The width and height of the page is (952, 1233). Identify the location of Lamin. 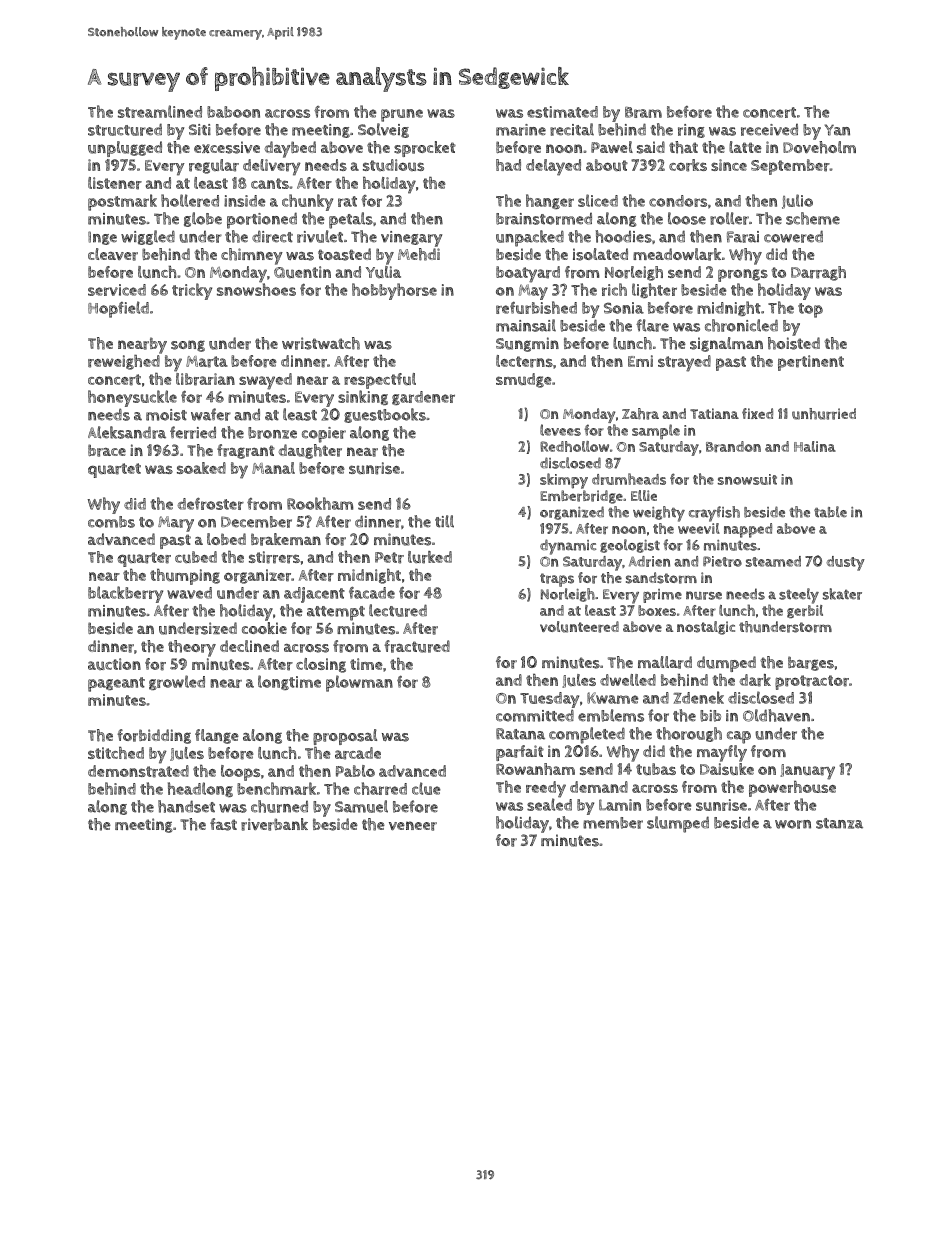
(620, 805).
